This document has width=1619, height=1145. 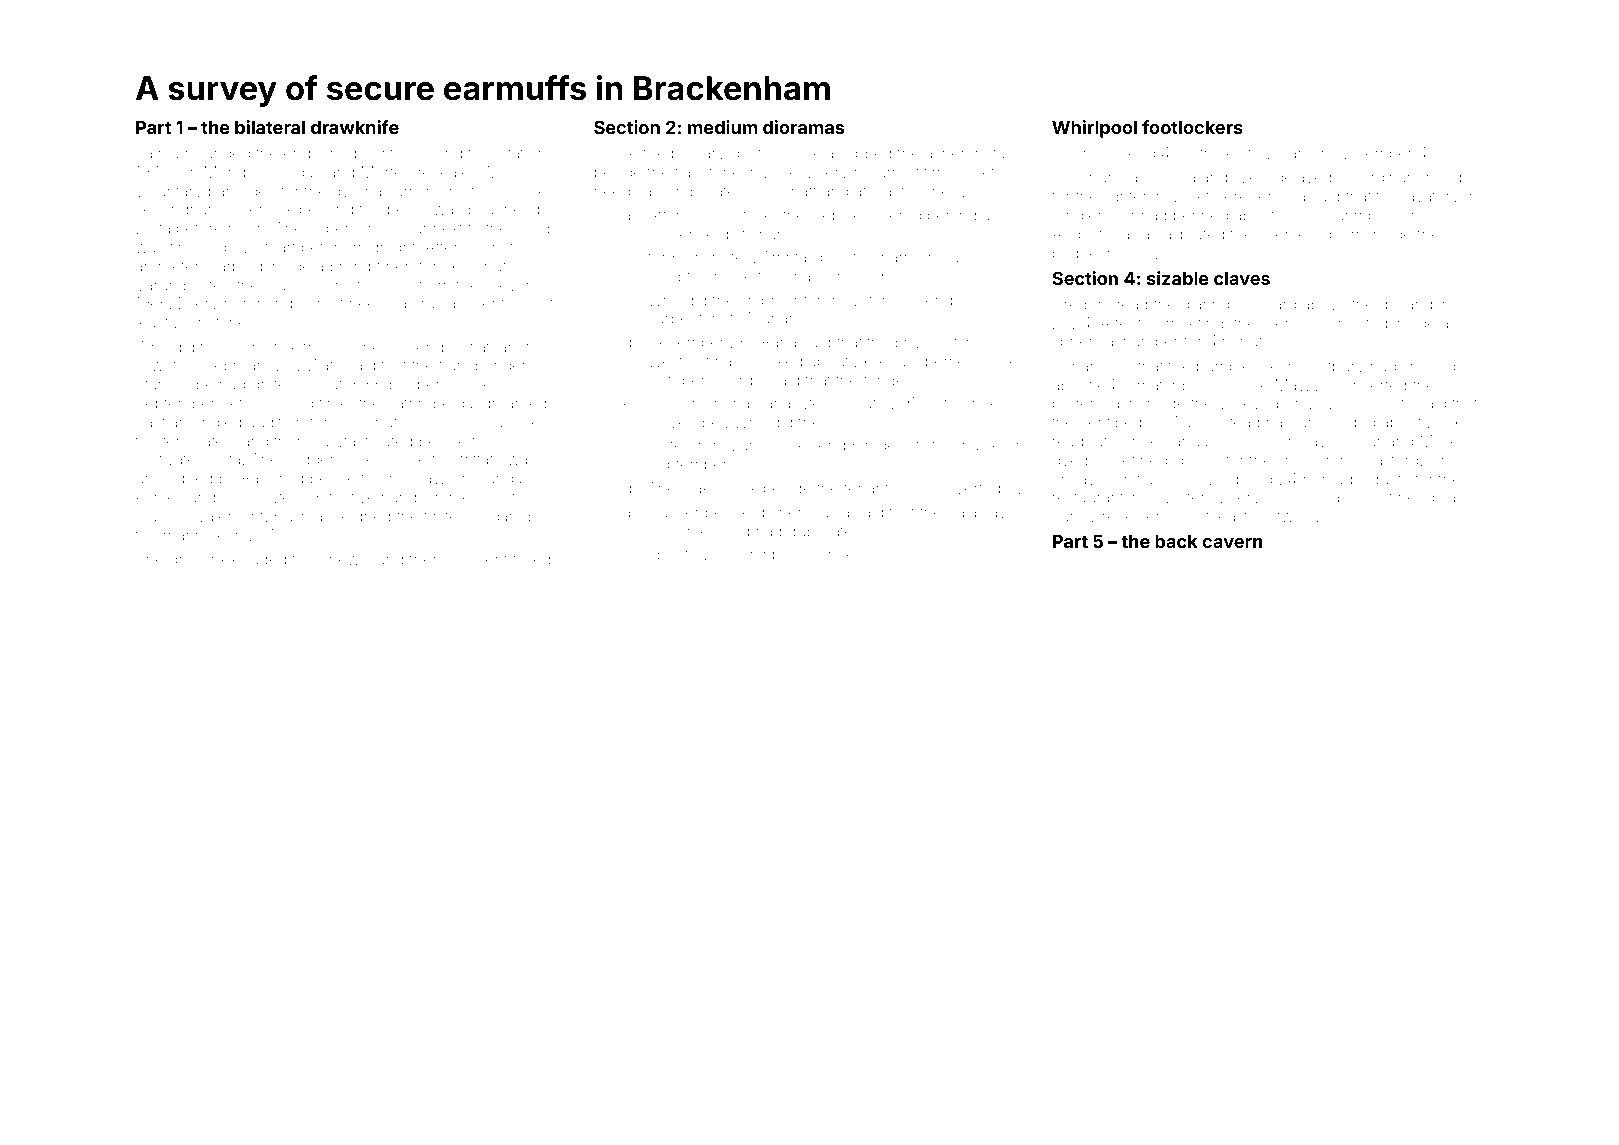 I want to click on hamper, so click(x=1151, y=342).
